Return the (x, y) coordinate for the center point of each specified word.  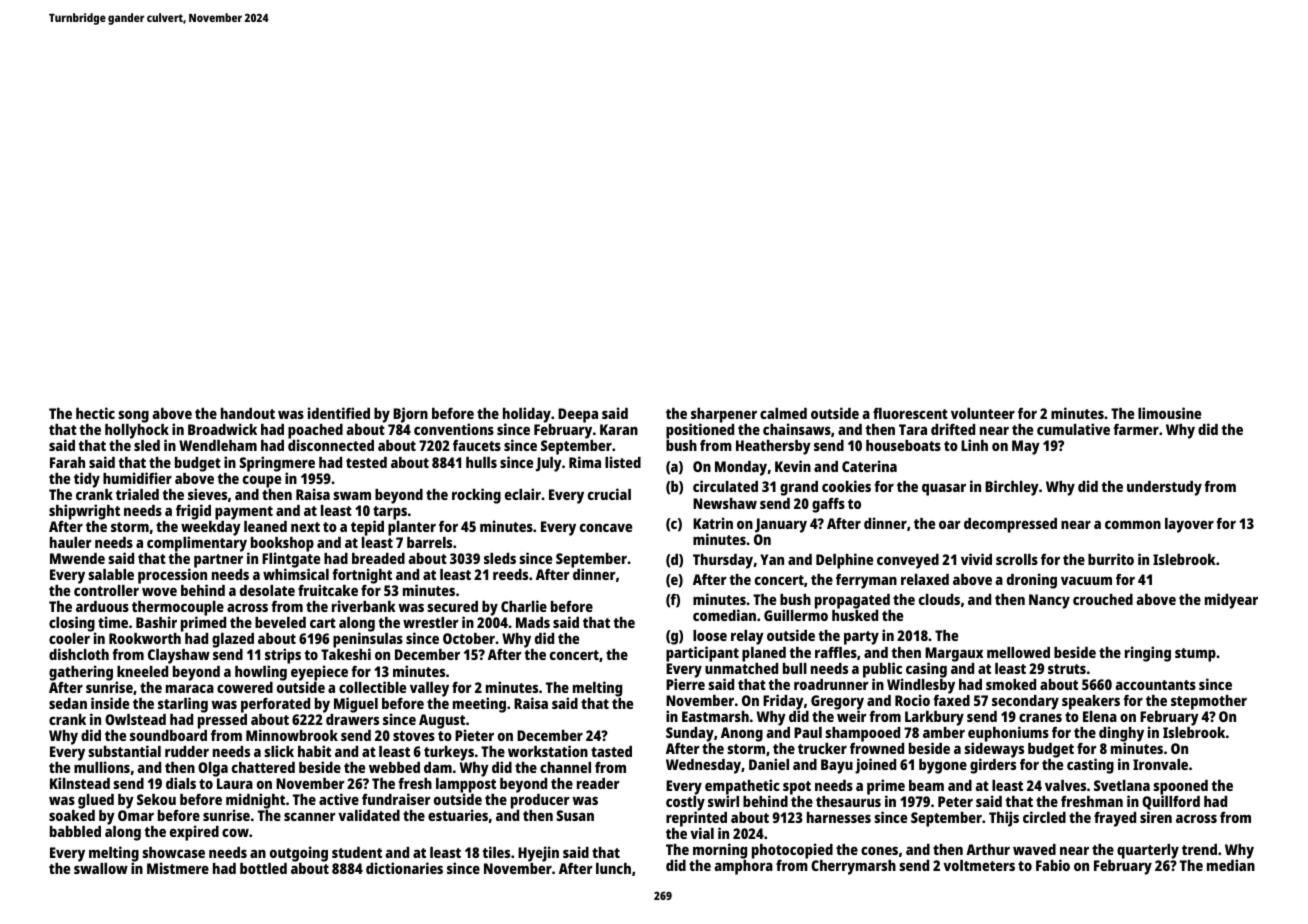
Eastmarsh (715, 716)
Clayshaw (179, 656)
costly (685, 804)
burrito (1111, 559)
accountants (1155, 685)
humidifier (137, 478)
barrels (429, 542)
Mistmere (178, 868)
